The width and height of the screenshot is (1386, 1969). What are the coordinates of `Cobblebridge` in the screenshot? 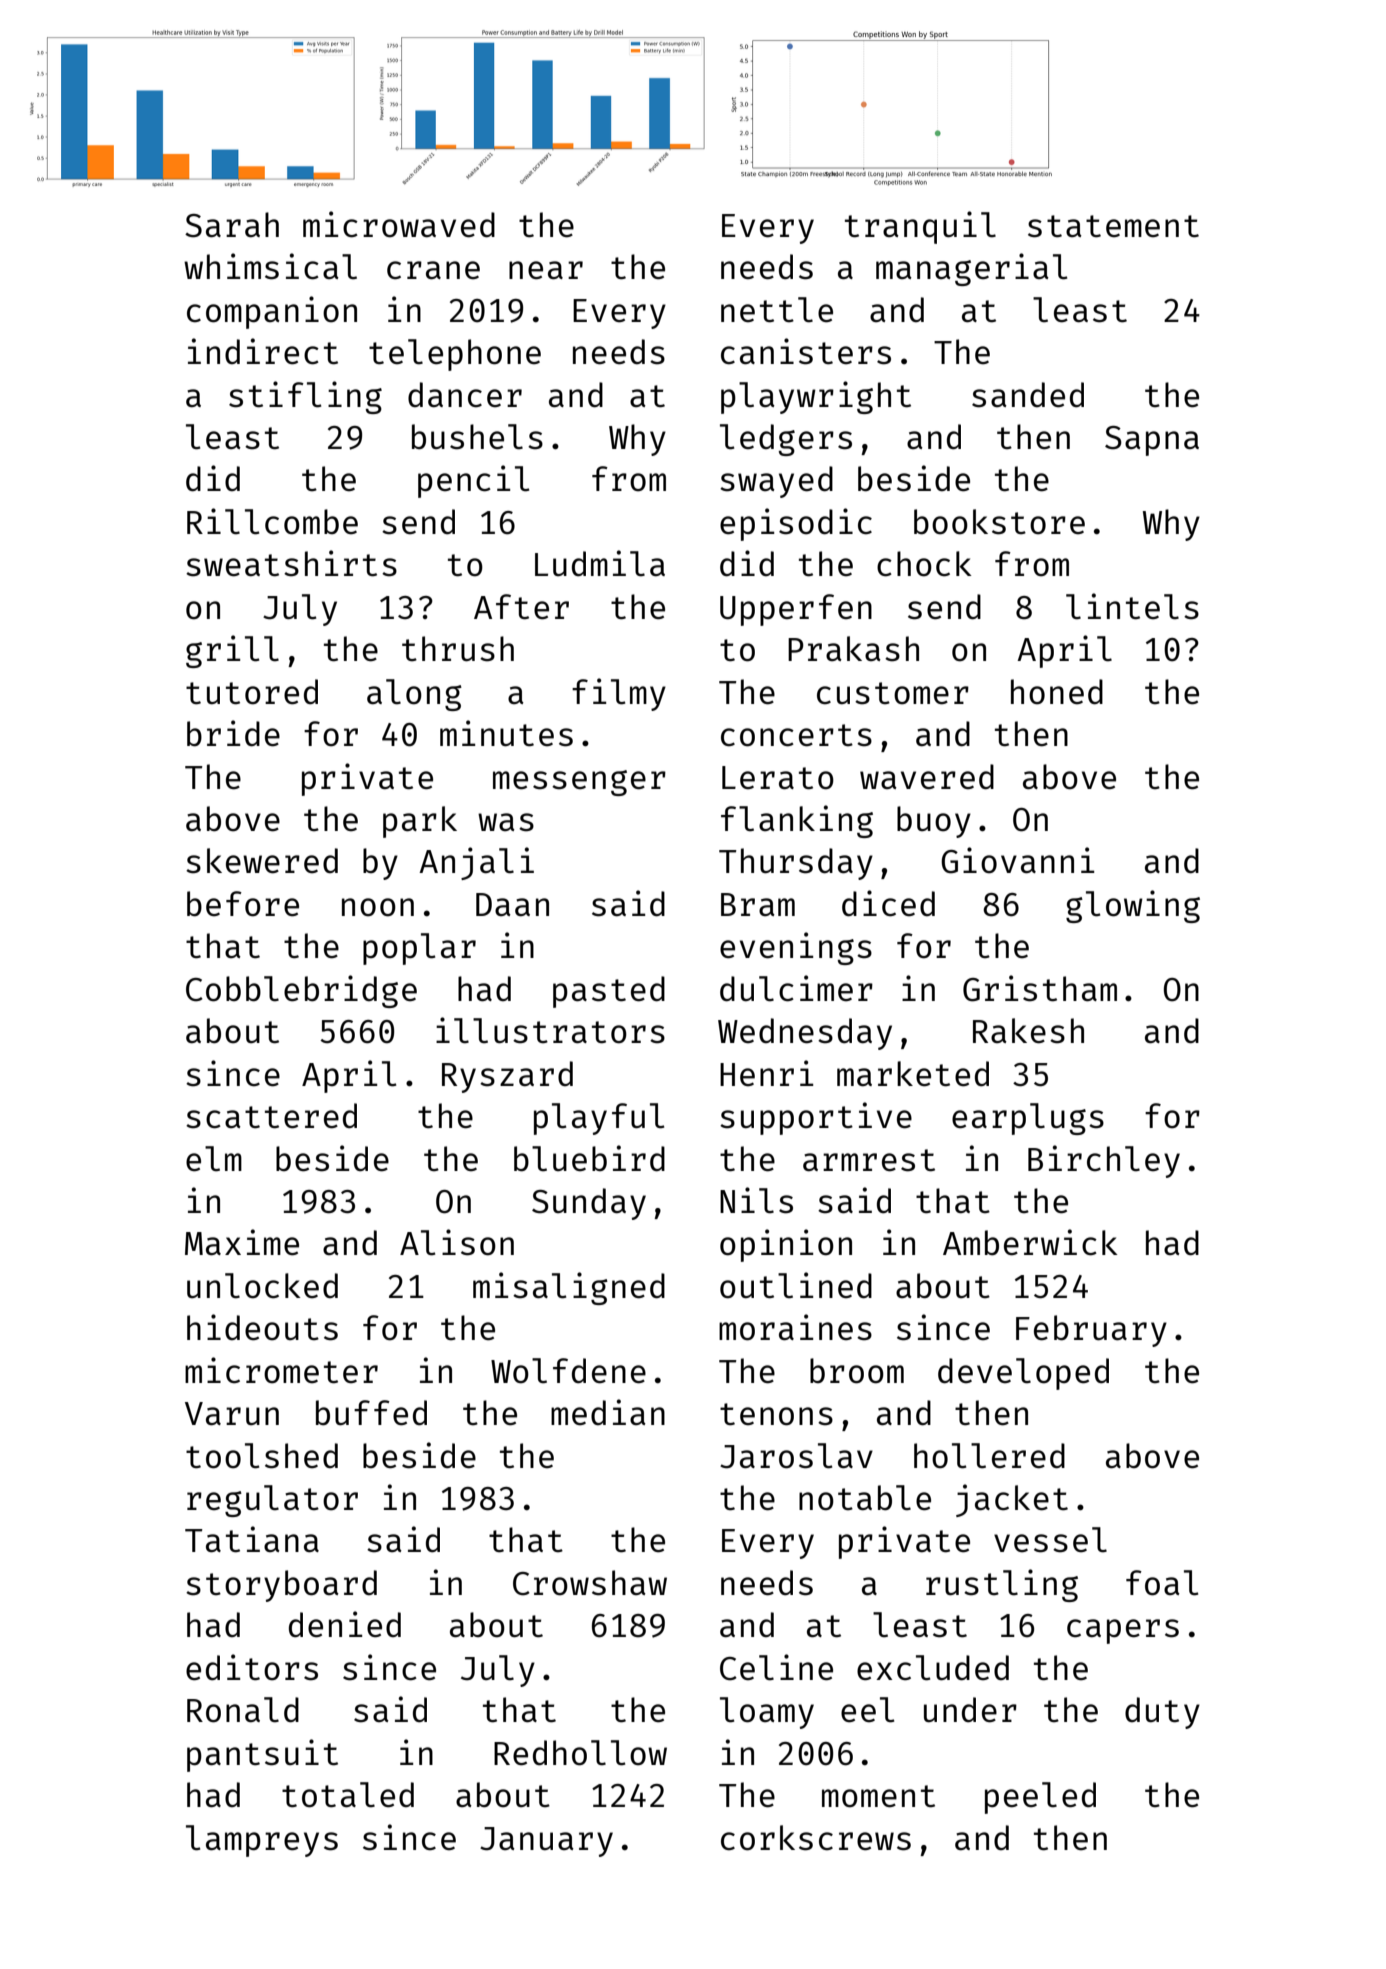 It's located at (301, 991).
